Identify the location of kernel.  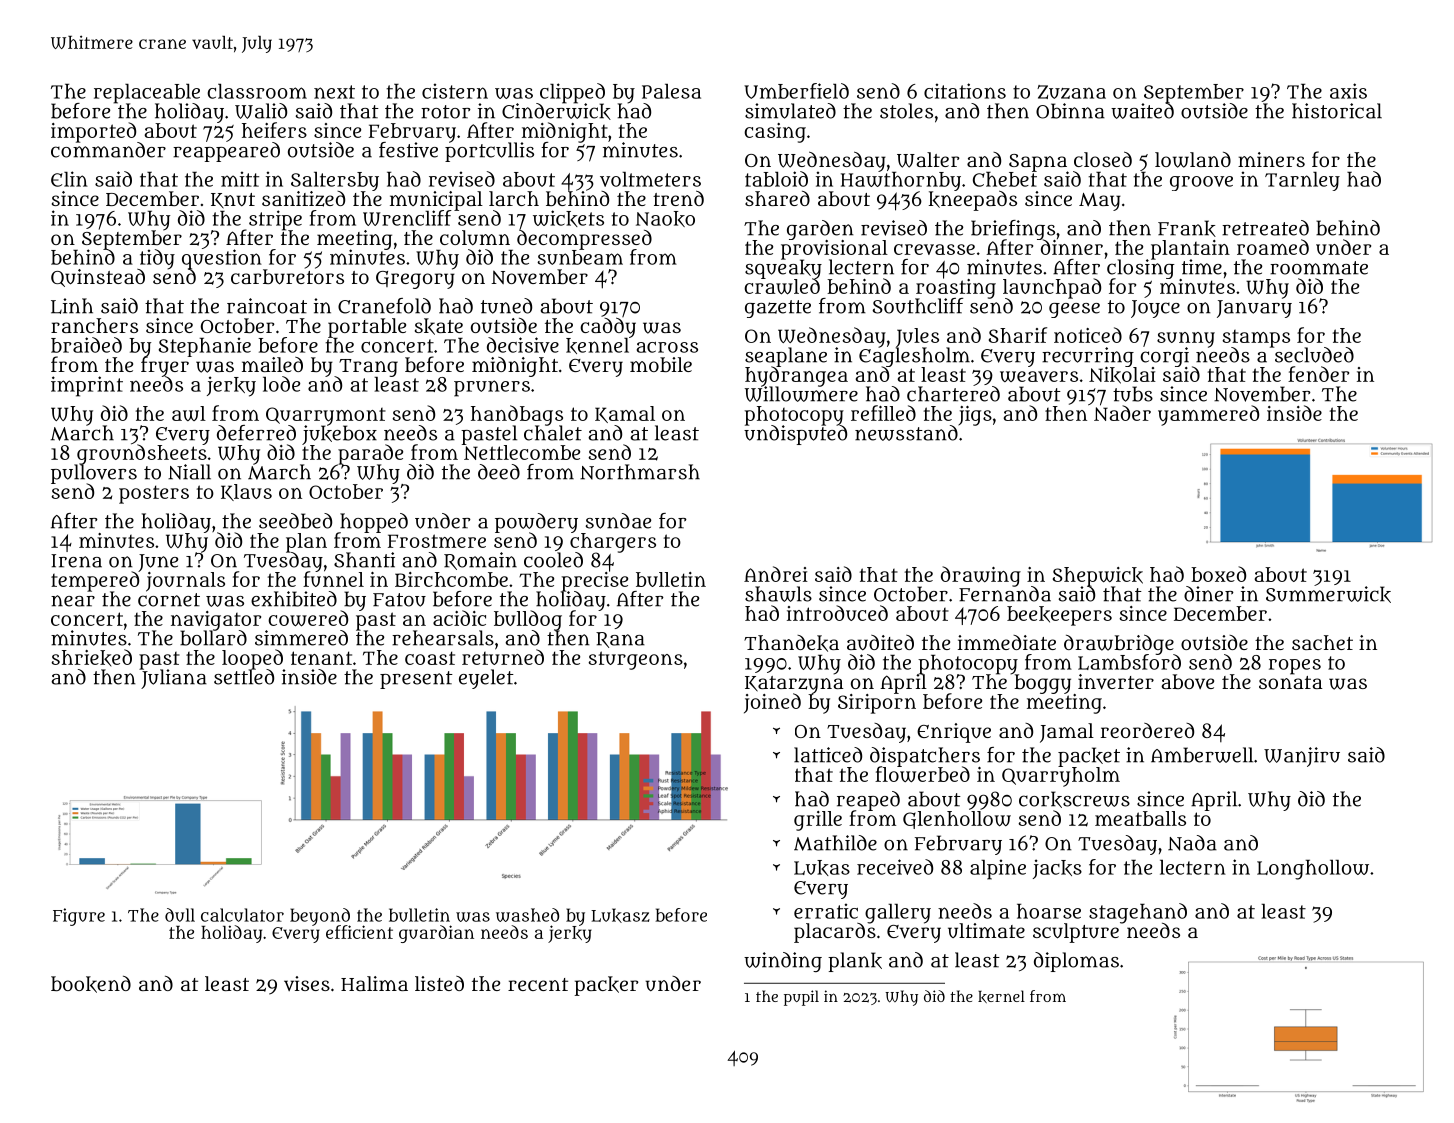
(1001, 996).
